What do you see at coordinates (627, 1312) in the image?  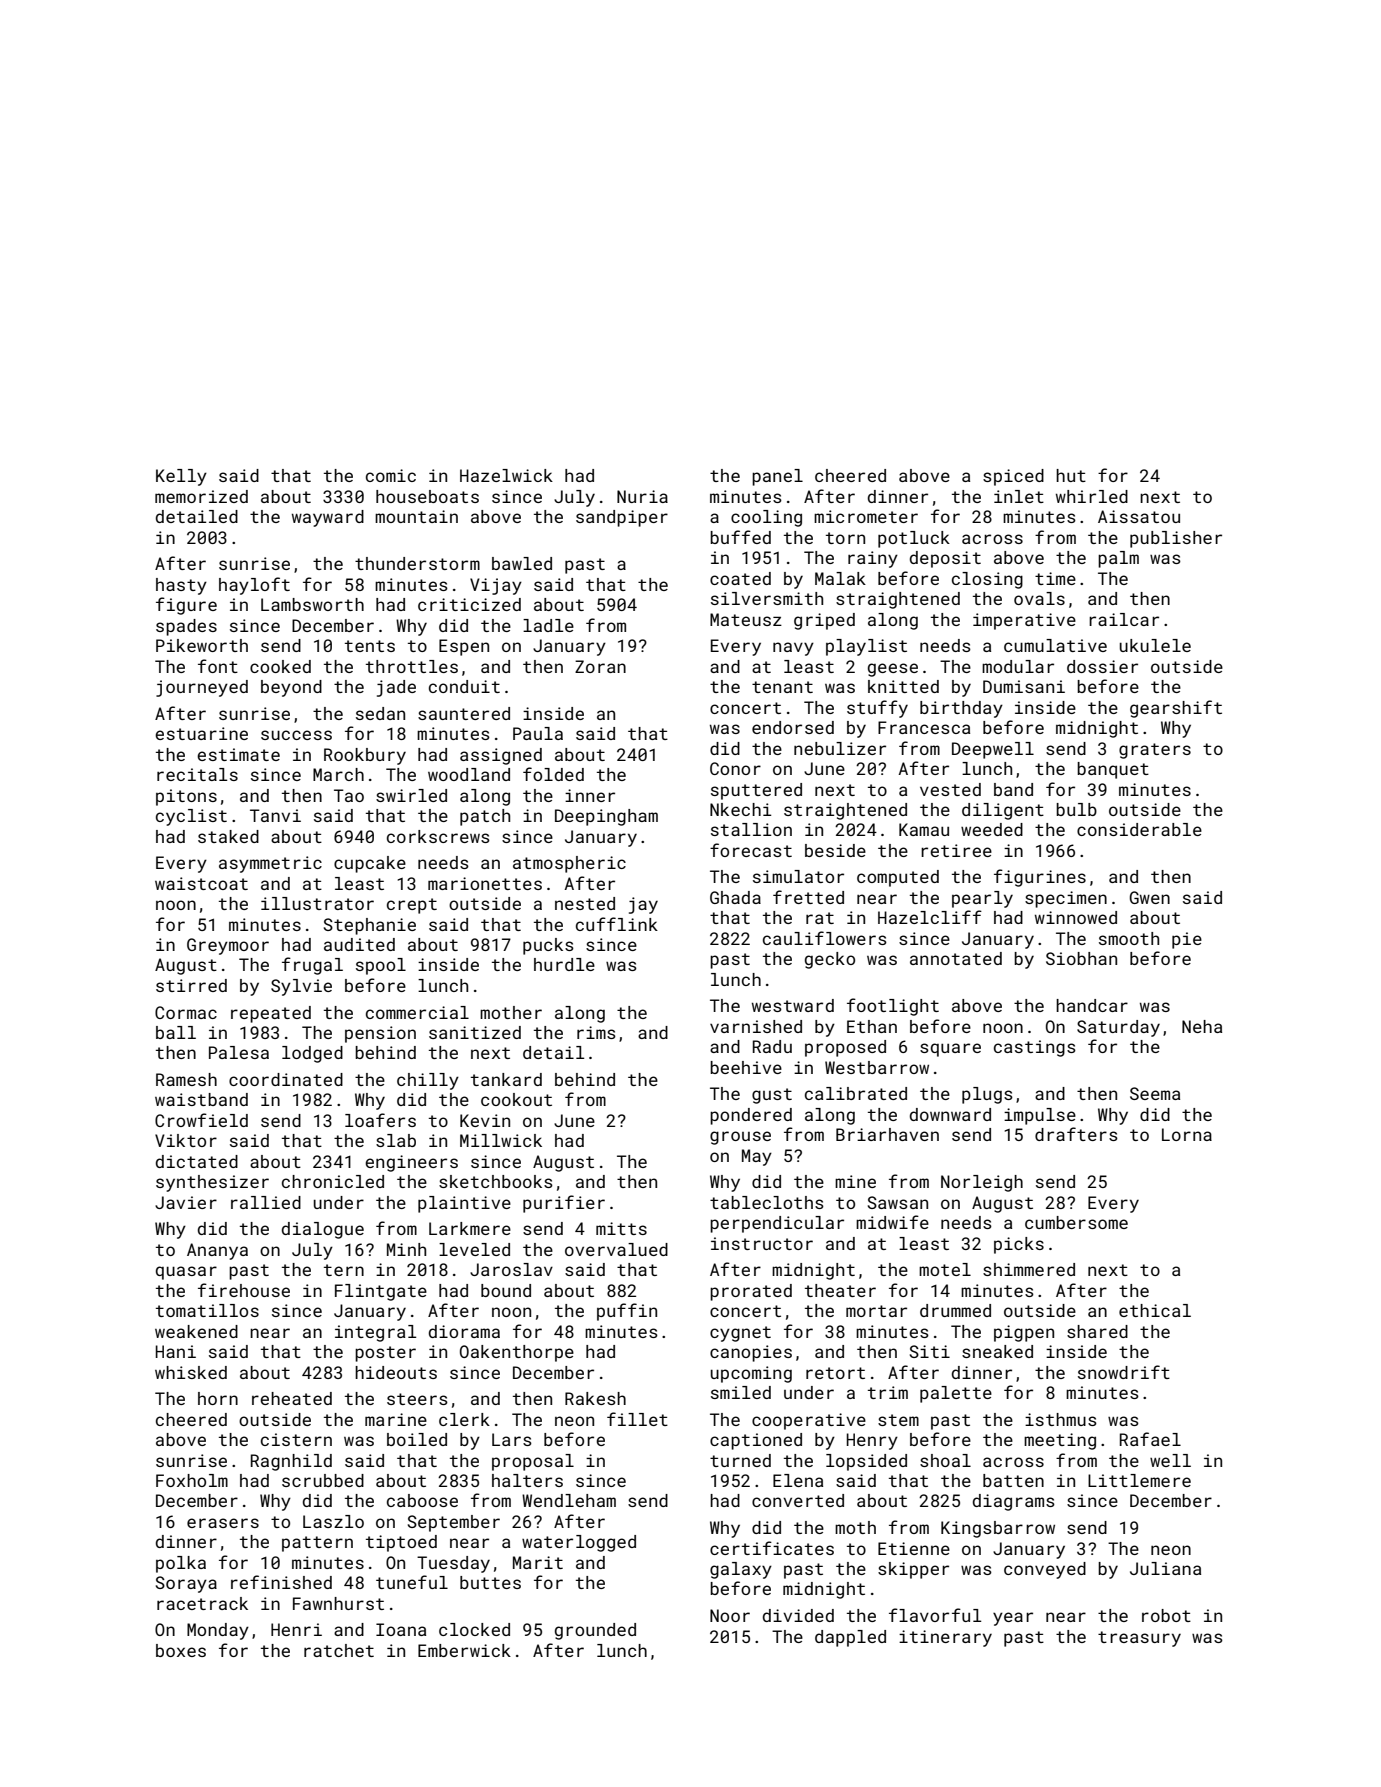 I see `puffin` at bounding box center [627, 1312].
